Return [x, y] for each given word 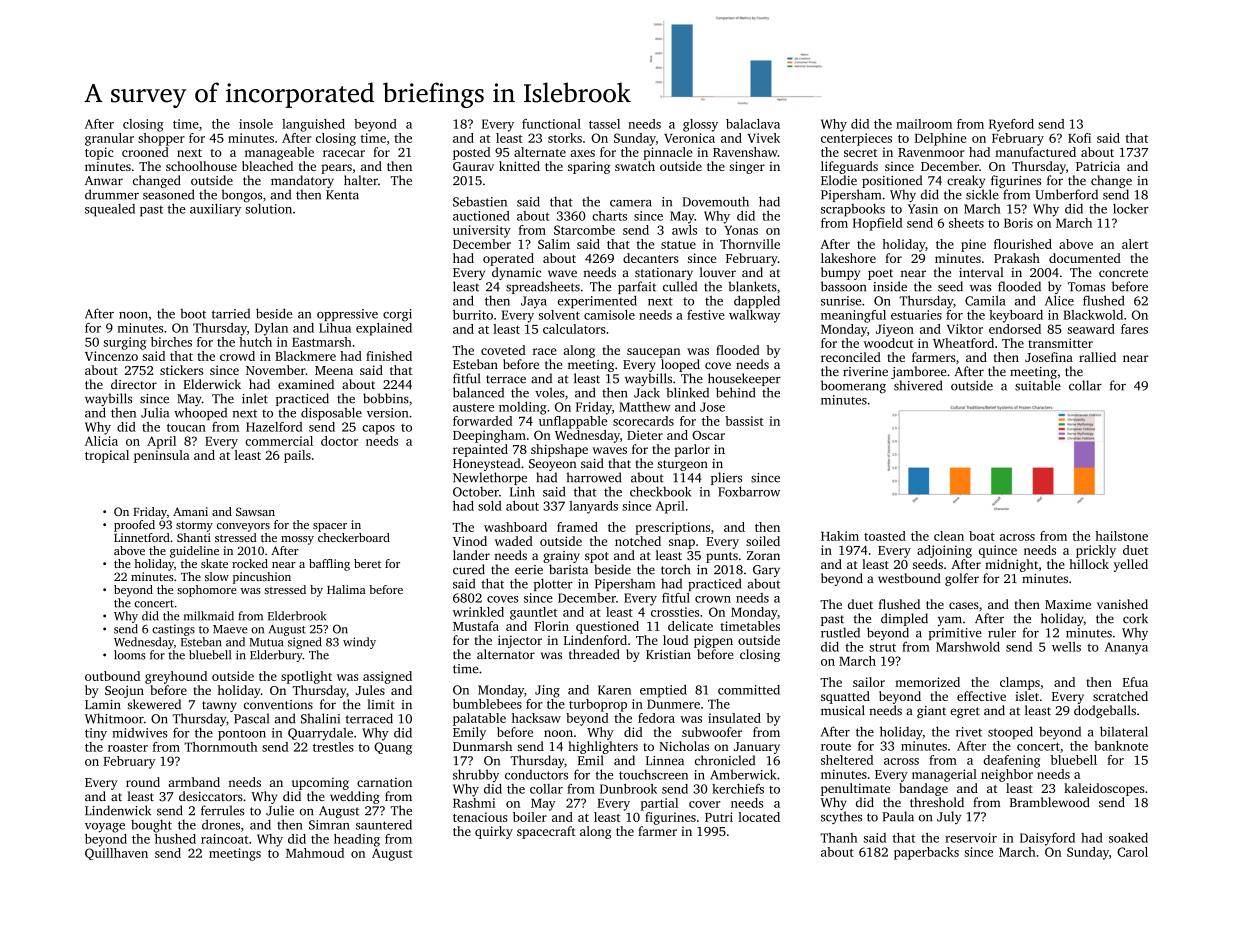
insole [256, 124]
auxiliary [215, 210]
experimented [597, 302]
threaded [594, 654]
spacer [330, 527]
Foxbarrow [749, 491]
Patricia [1098, 166]
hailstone [1121, 536]
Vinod [470, 541]
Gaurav [473, 166]
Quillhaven [116, 854]
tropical [107, 456]
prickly [1096, 551]
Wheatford [963, 343]
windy [359, 643]
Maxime [1068, 604]
